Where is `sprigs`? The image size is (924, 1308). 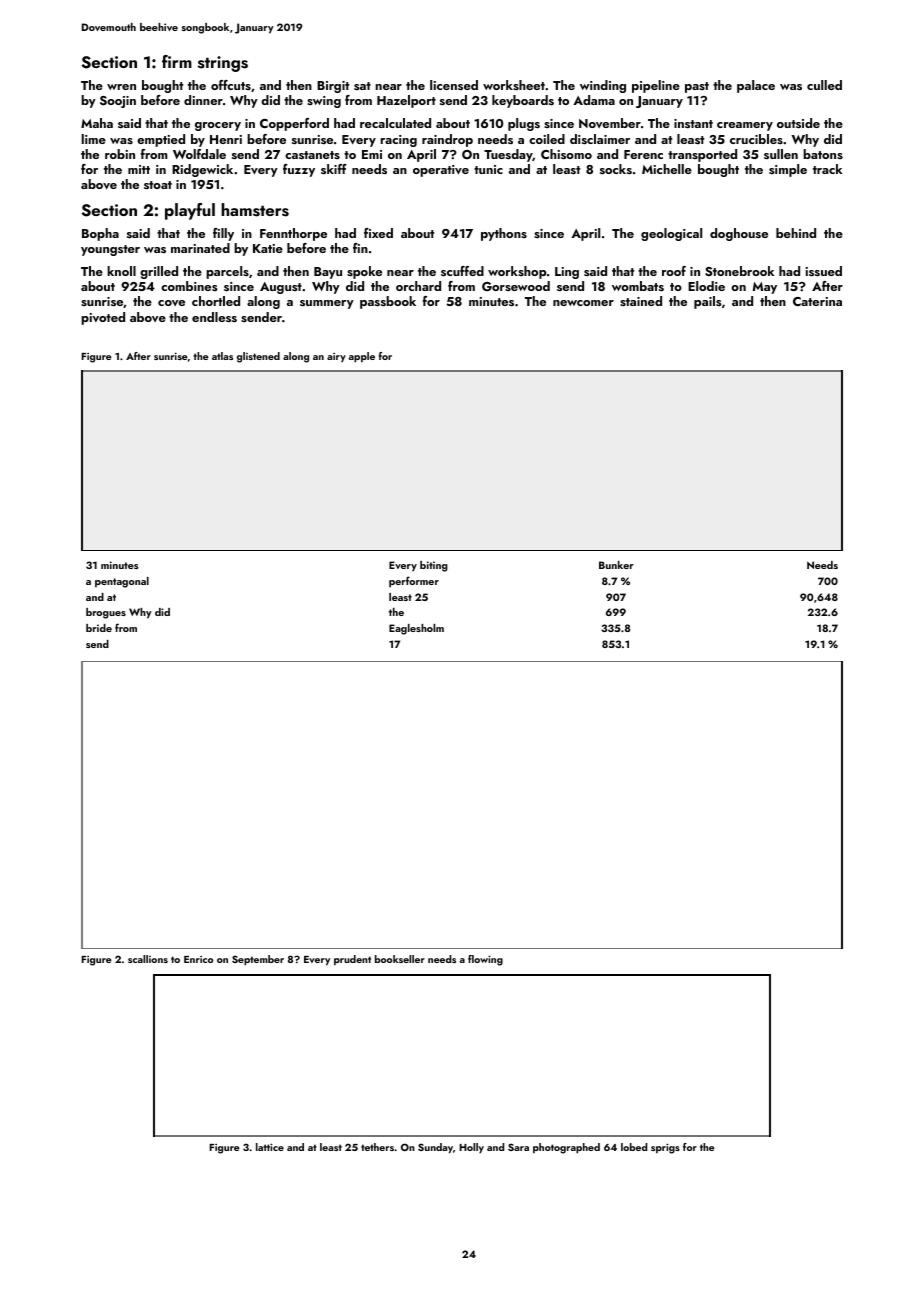
sprigs is located at coordinates (665, 1148).
